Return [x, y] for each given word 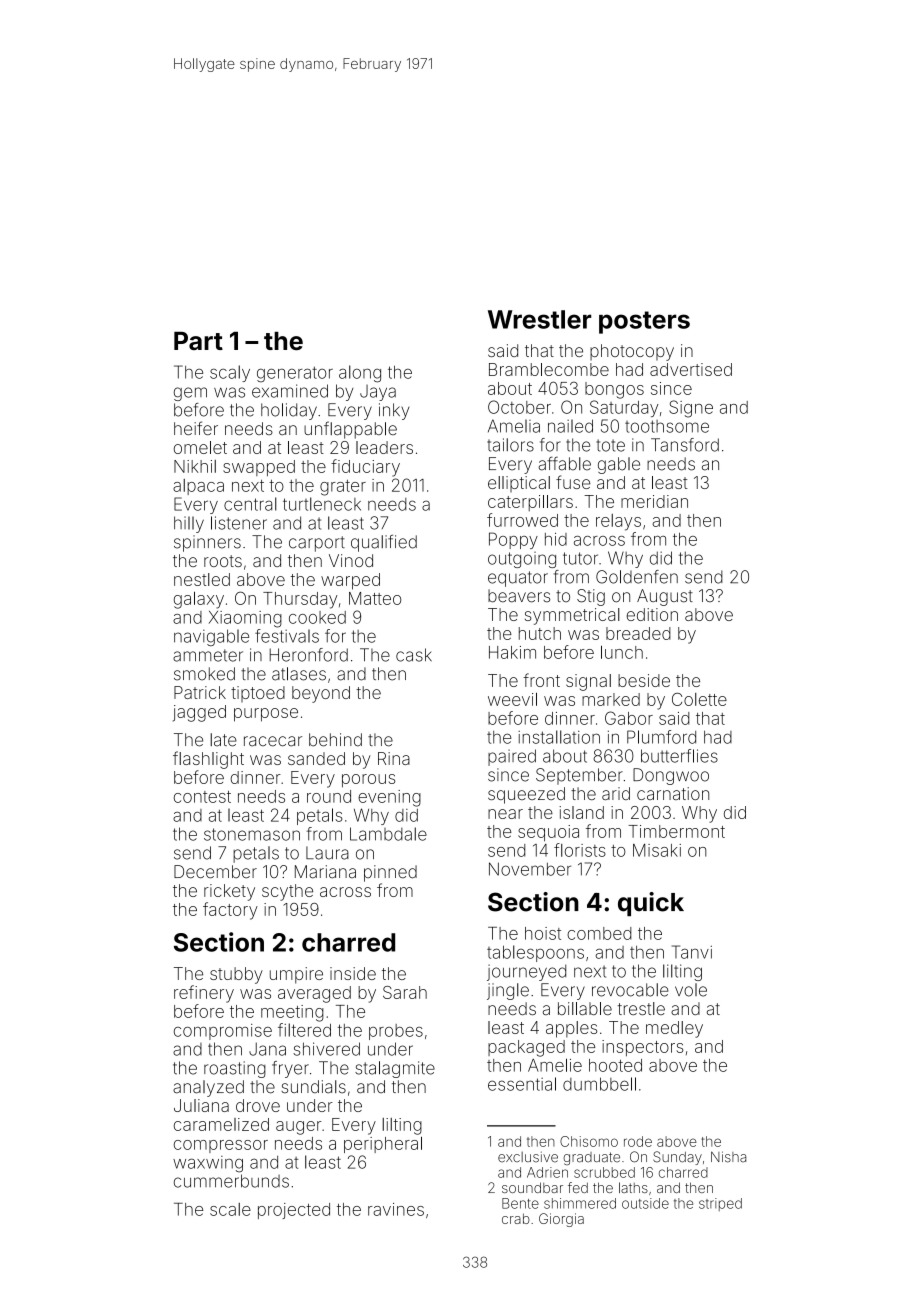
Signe [691, 409]
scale [230, 1209]
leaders [384, 447]
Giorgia [561, 1220]
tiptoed [258, 694]
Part [198, 341]
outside [645, 1203]
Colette [699, 699]
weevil [512, 699]
